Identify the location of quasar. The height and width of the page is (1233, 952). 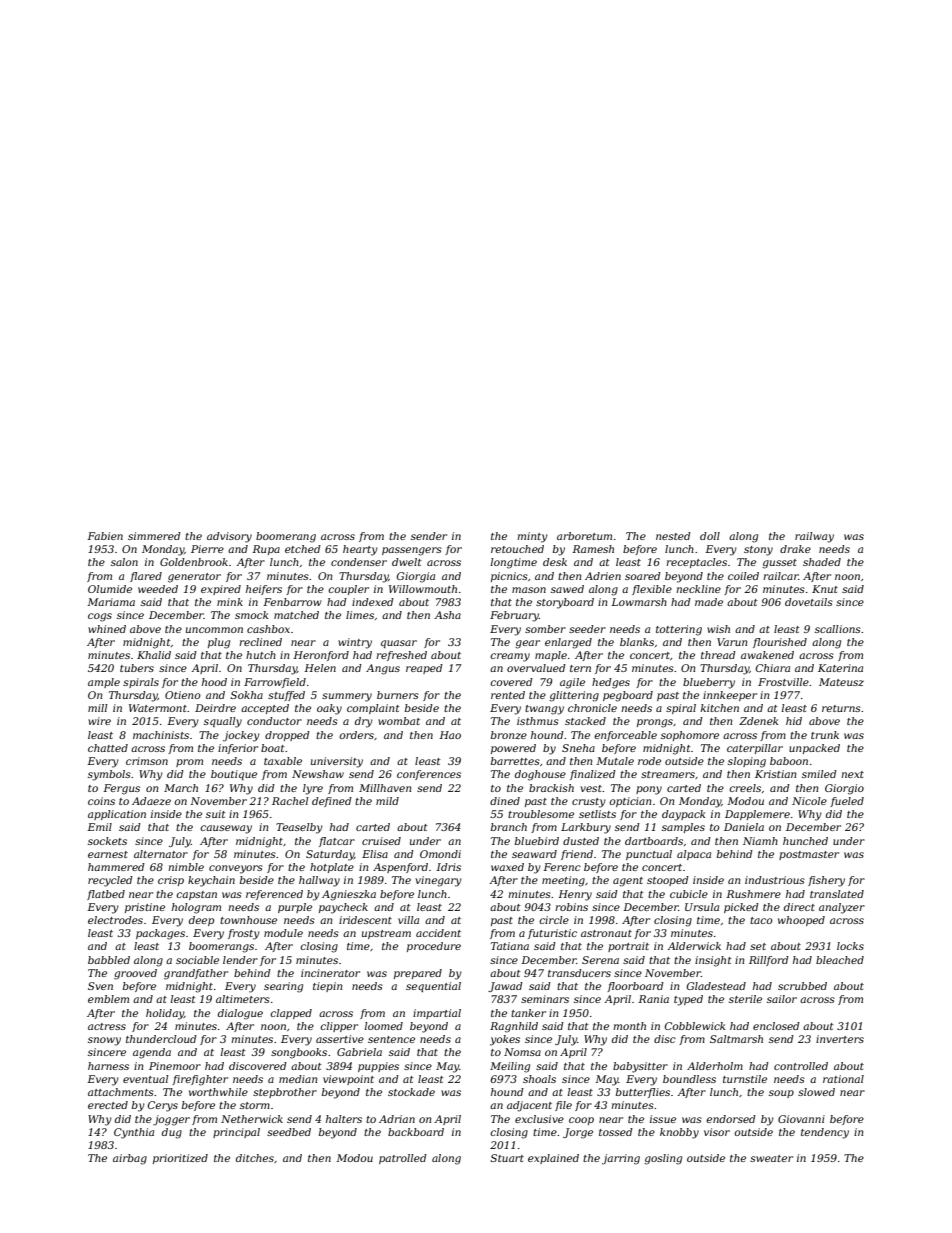
(399, 644).
